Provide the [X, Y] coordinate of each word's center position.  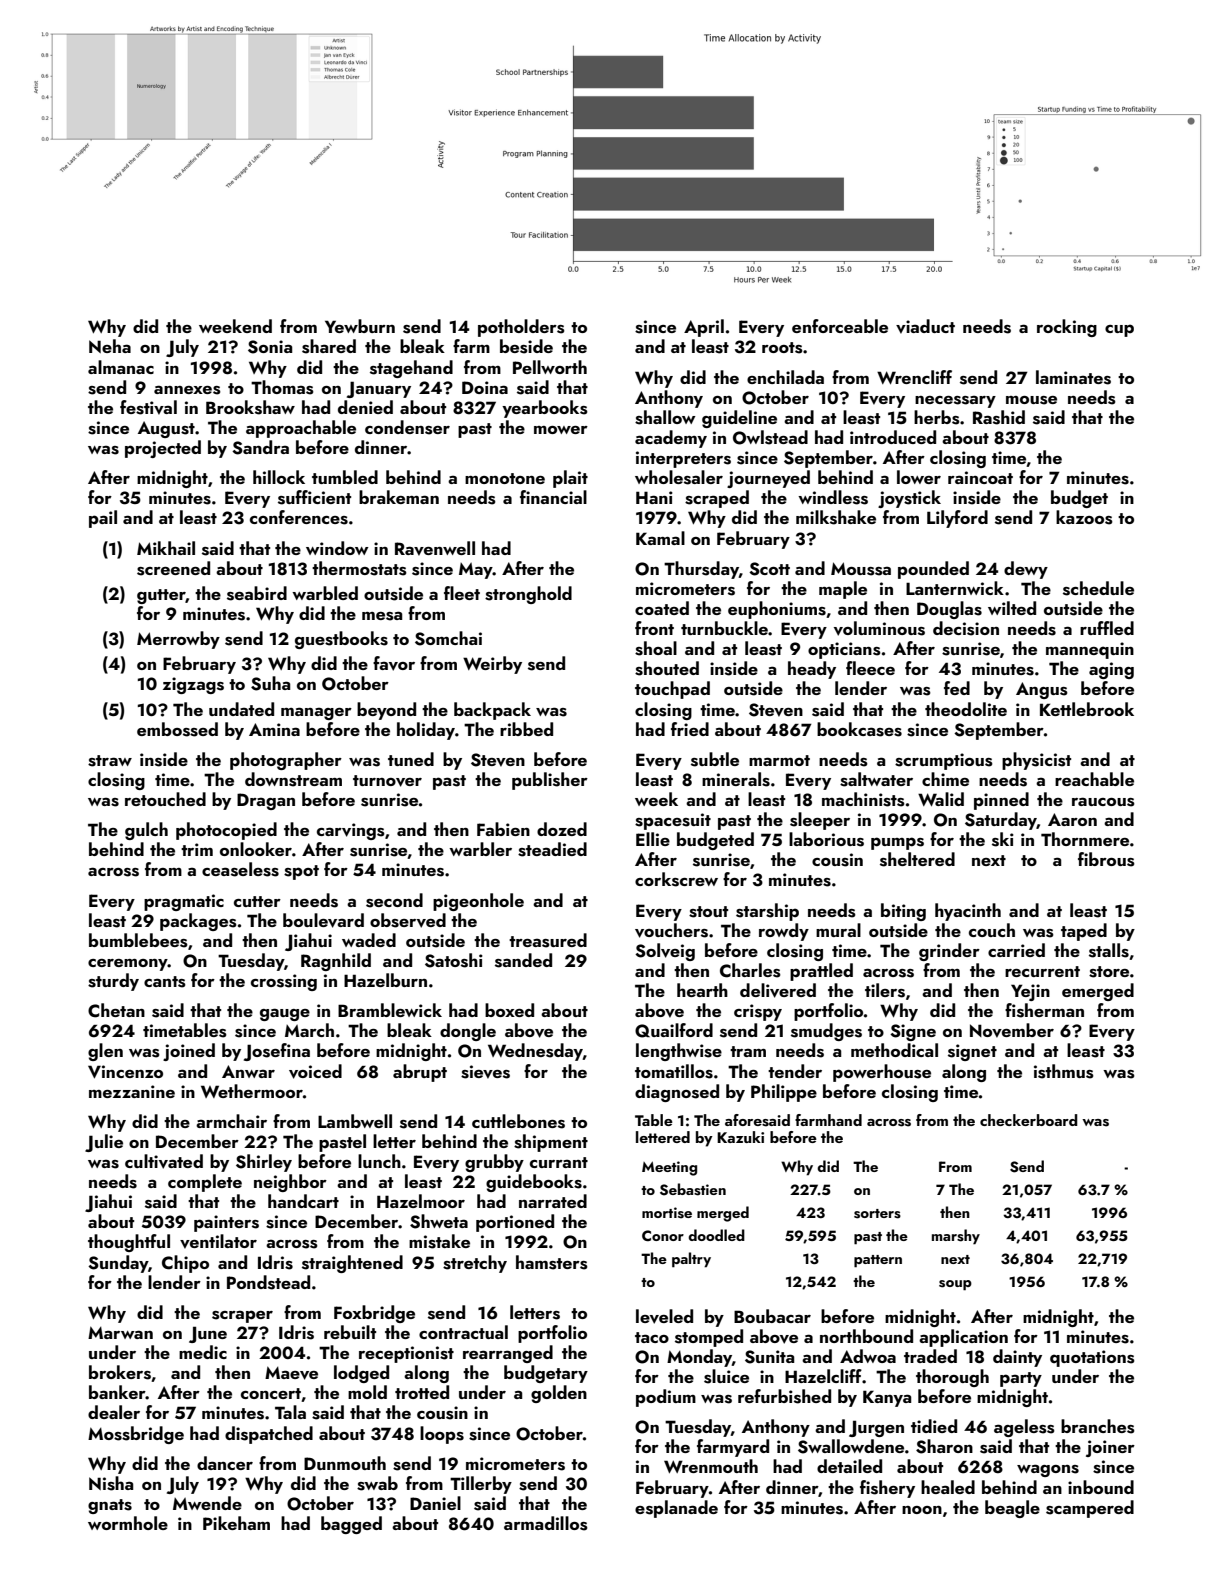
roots [782, 348]
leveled [664, 1316]
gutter [161, 596]
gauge [285, 1014]
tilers [885, 990]
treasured [548, 940]
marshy [956, 1237]
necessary [955, 401]
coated [662, 608]
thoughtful [129, 1243]
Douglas [949, 610]
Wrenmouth [711, 1466]
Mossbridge [136, 1435]
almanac [121, 367]
